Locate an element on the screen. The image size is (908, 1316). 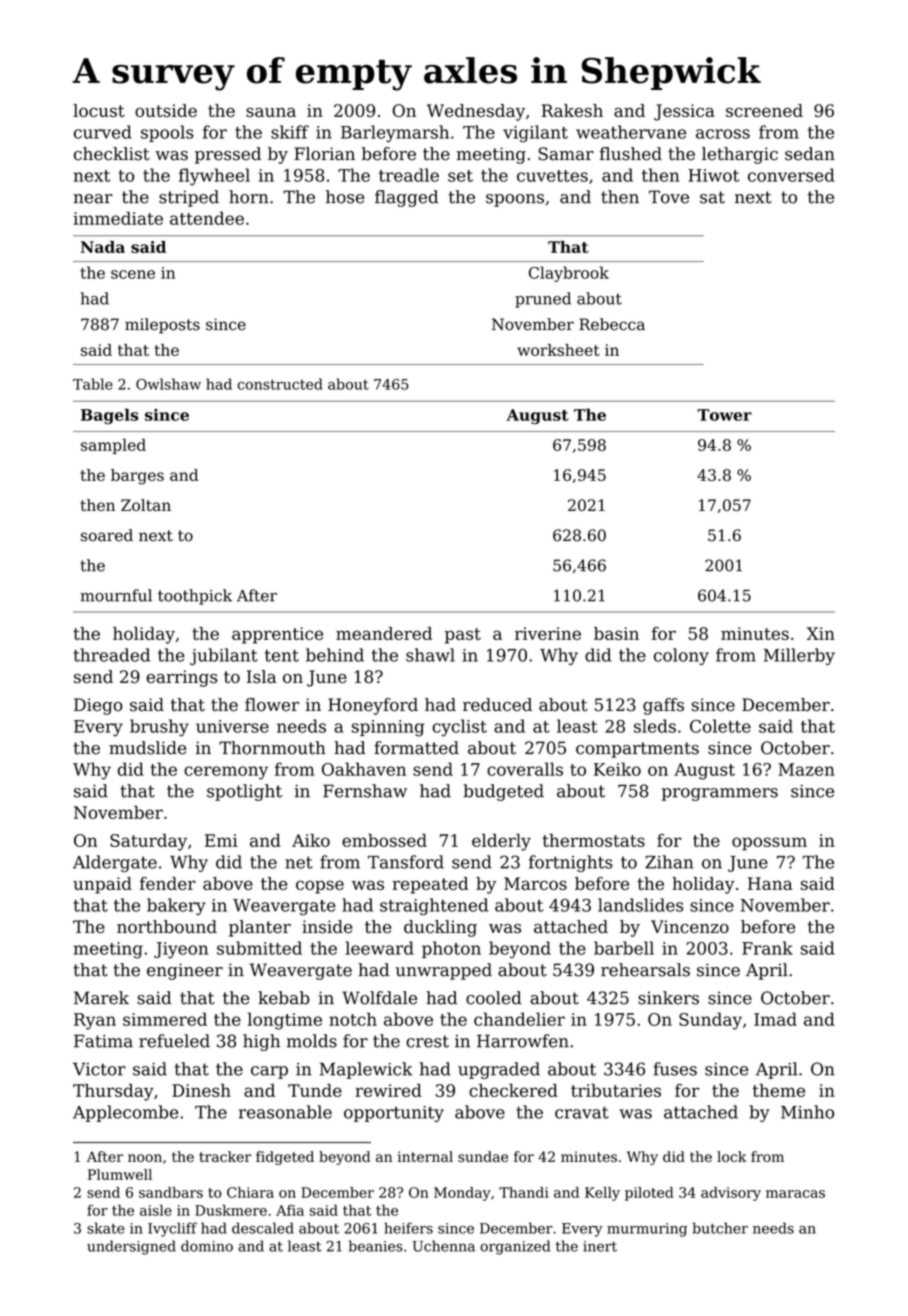
riverine is located at coordinates (548, 633).
